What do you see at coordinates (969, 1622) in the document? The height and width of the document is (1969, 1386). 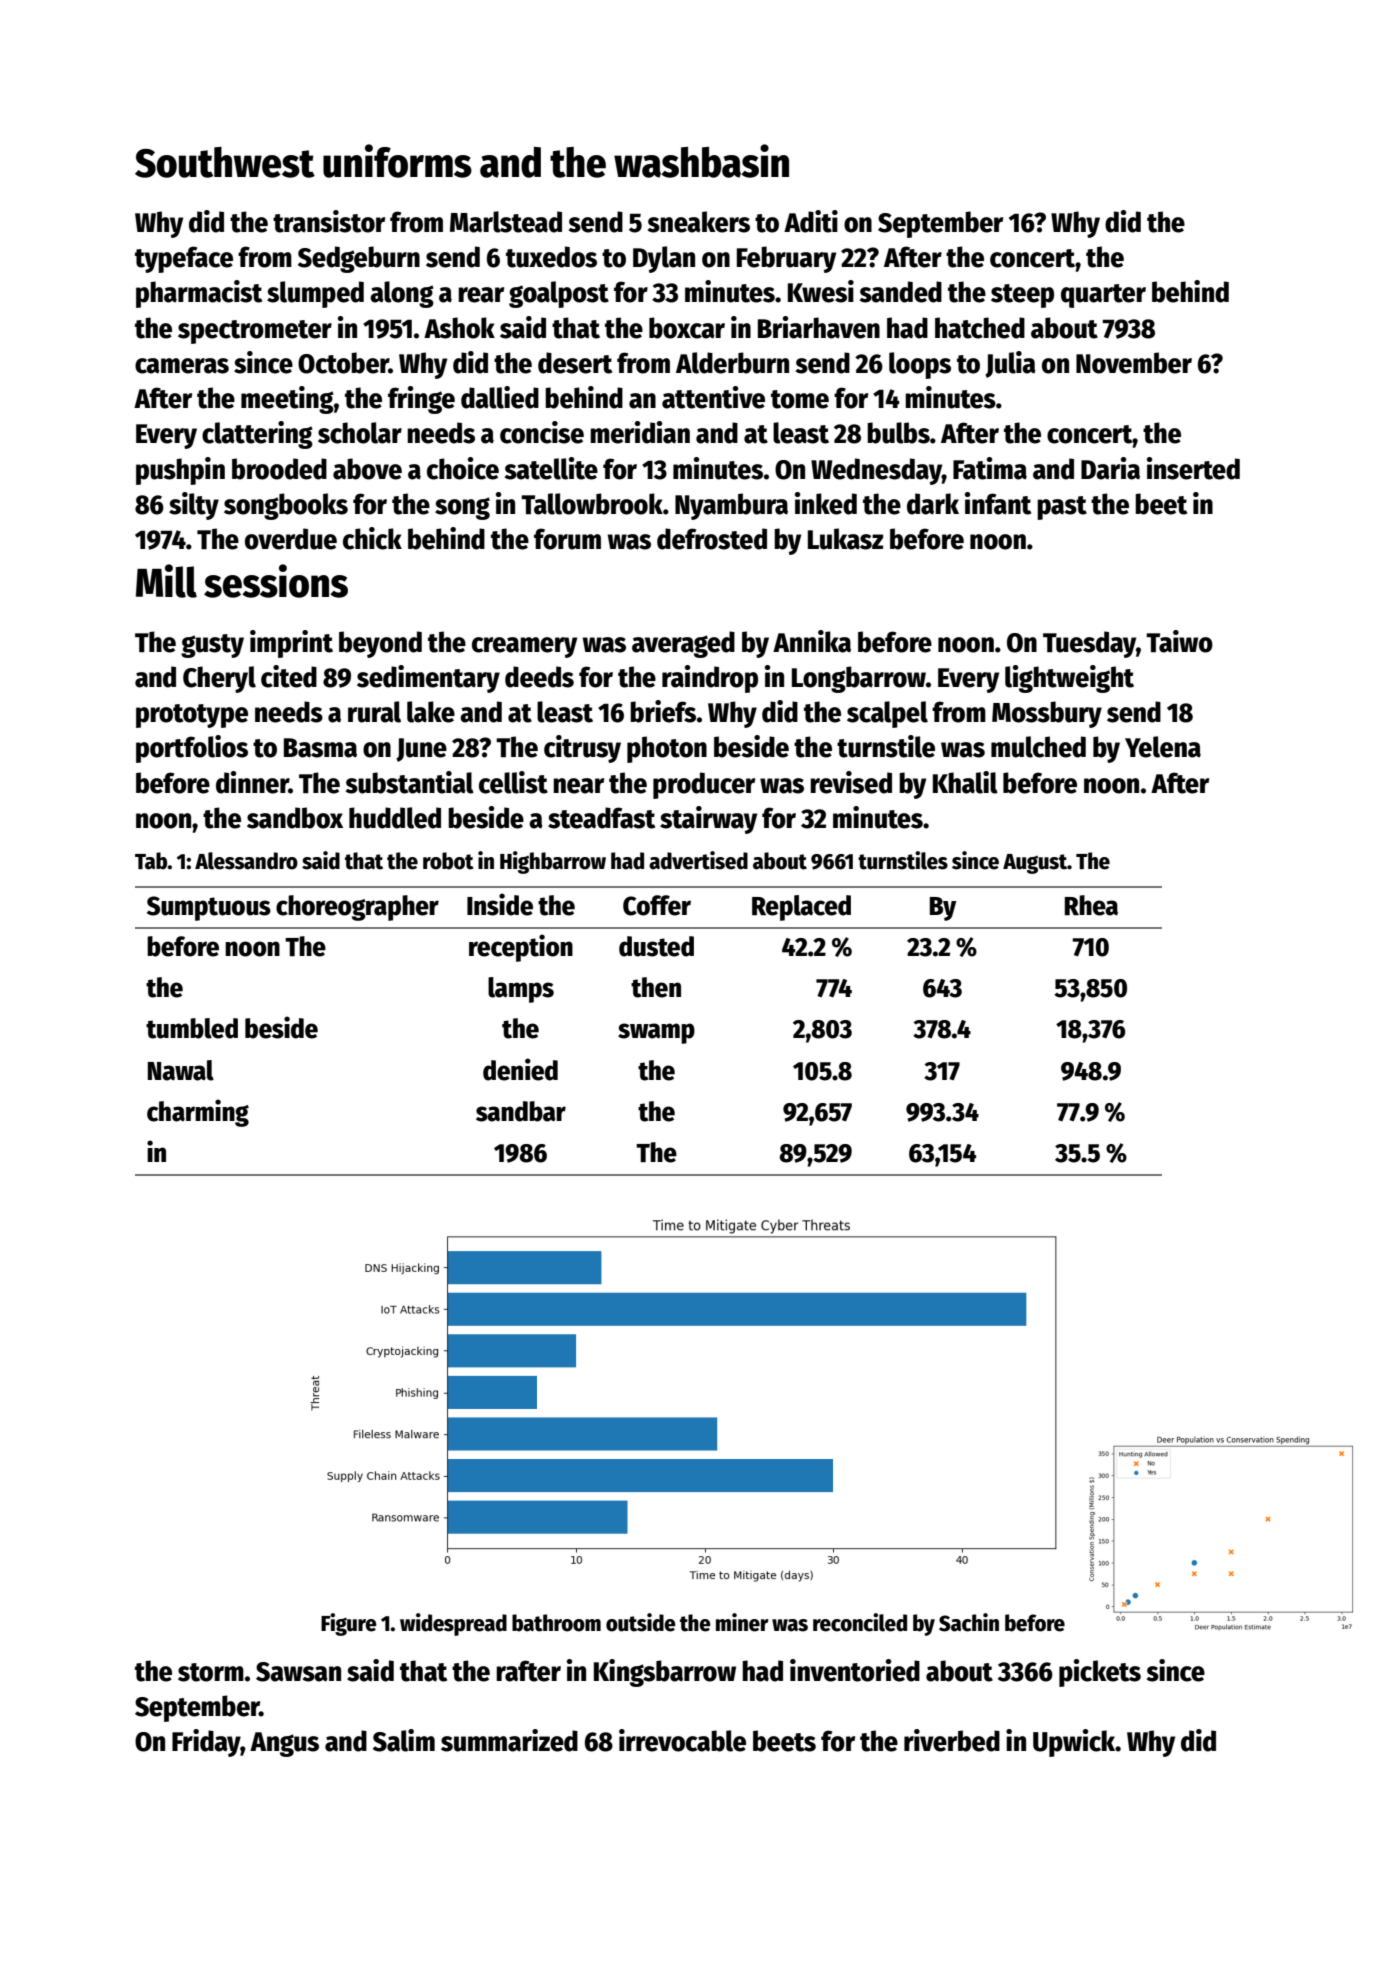 I see `Sachin` at bounding box center [969, 1622].
